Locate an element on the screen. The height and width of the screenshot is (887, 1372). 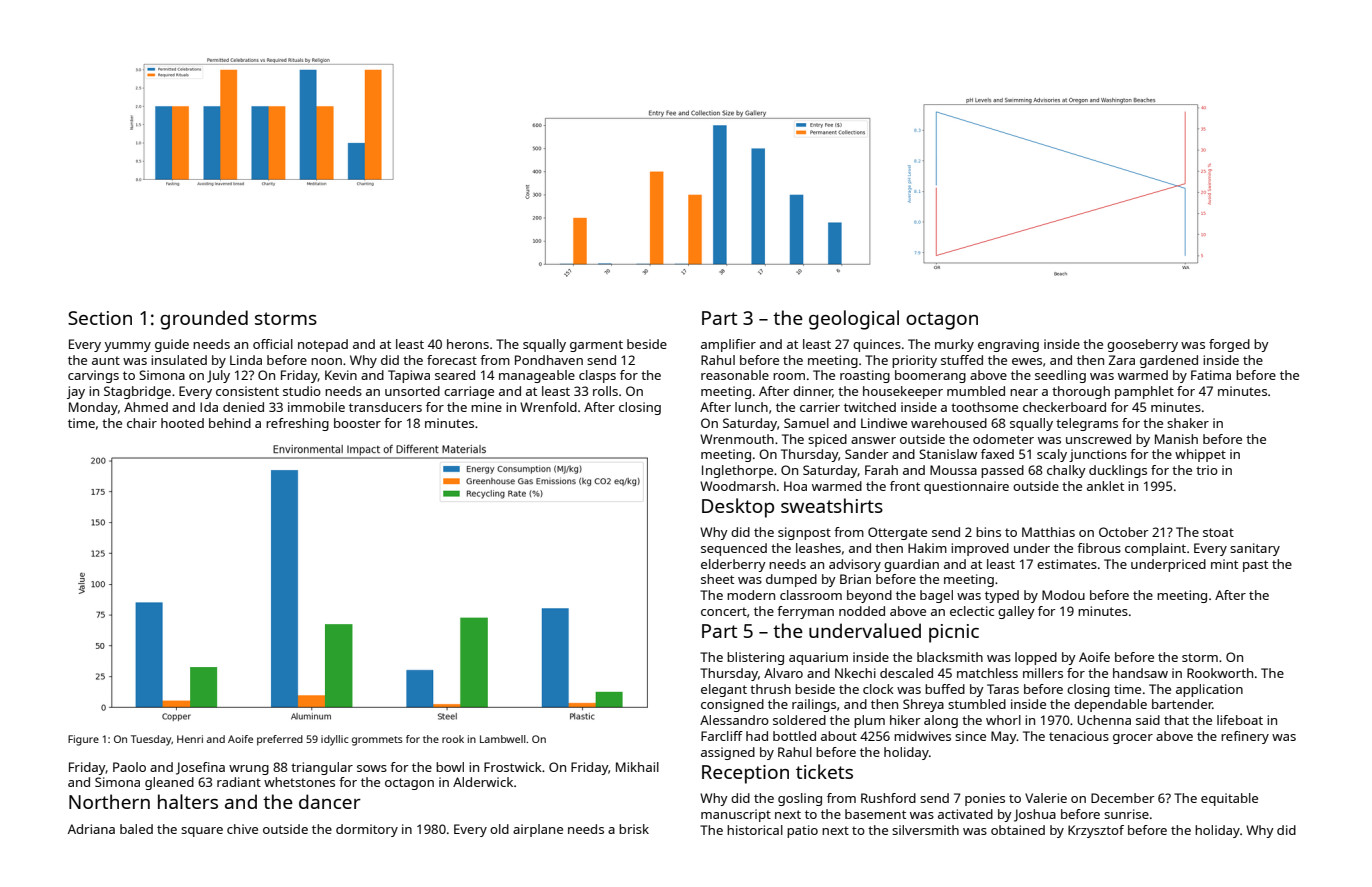
bins is located at coordinates (988, 532).
